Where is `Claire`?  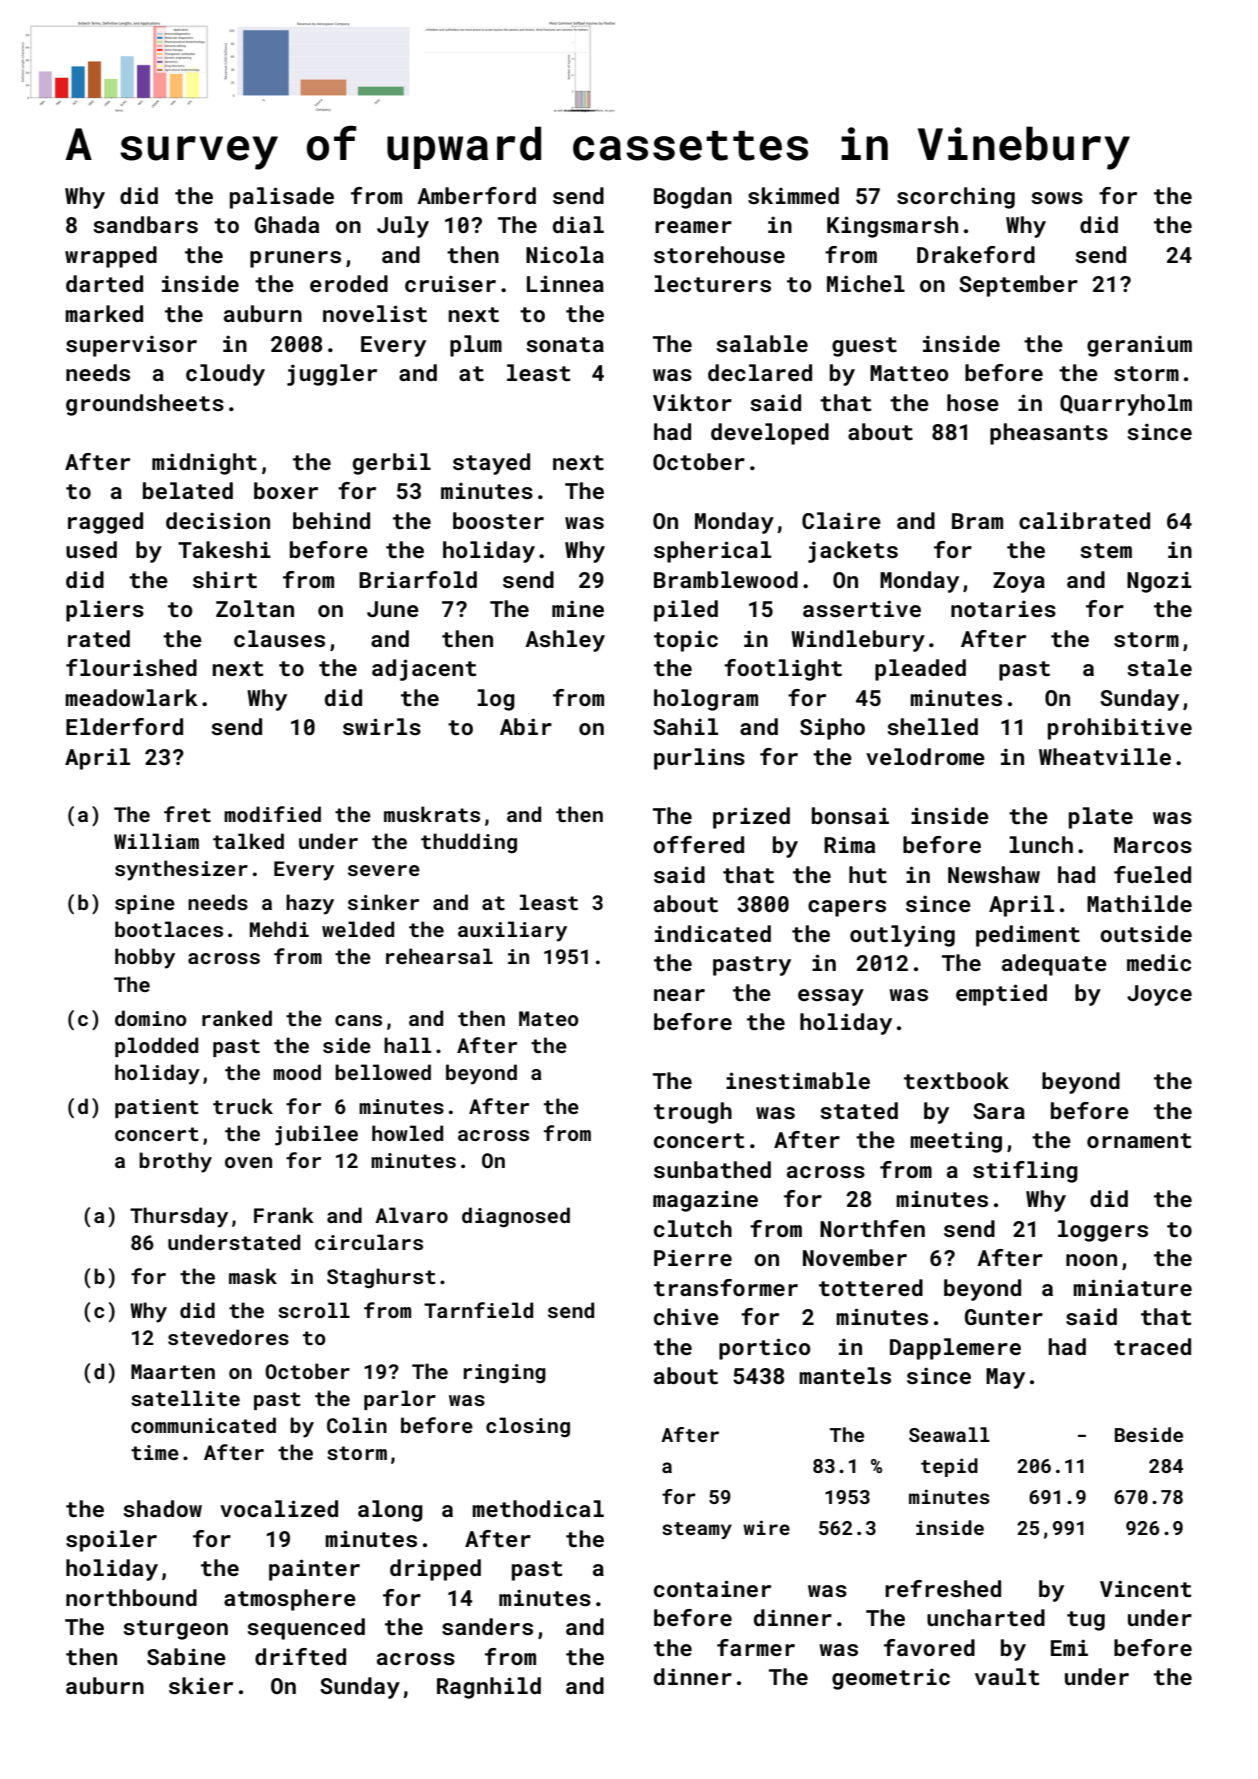
Claire is located at coordinates (841, 520).
